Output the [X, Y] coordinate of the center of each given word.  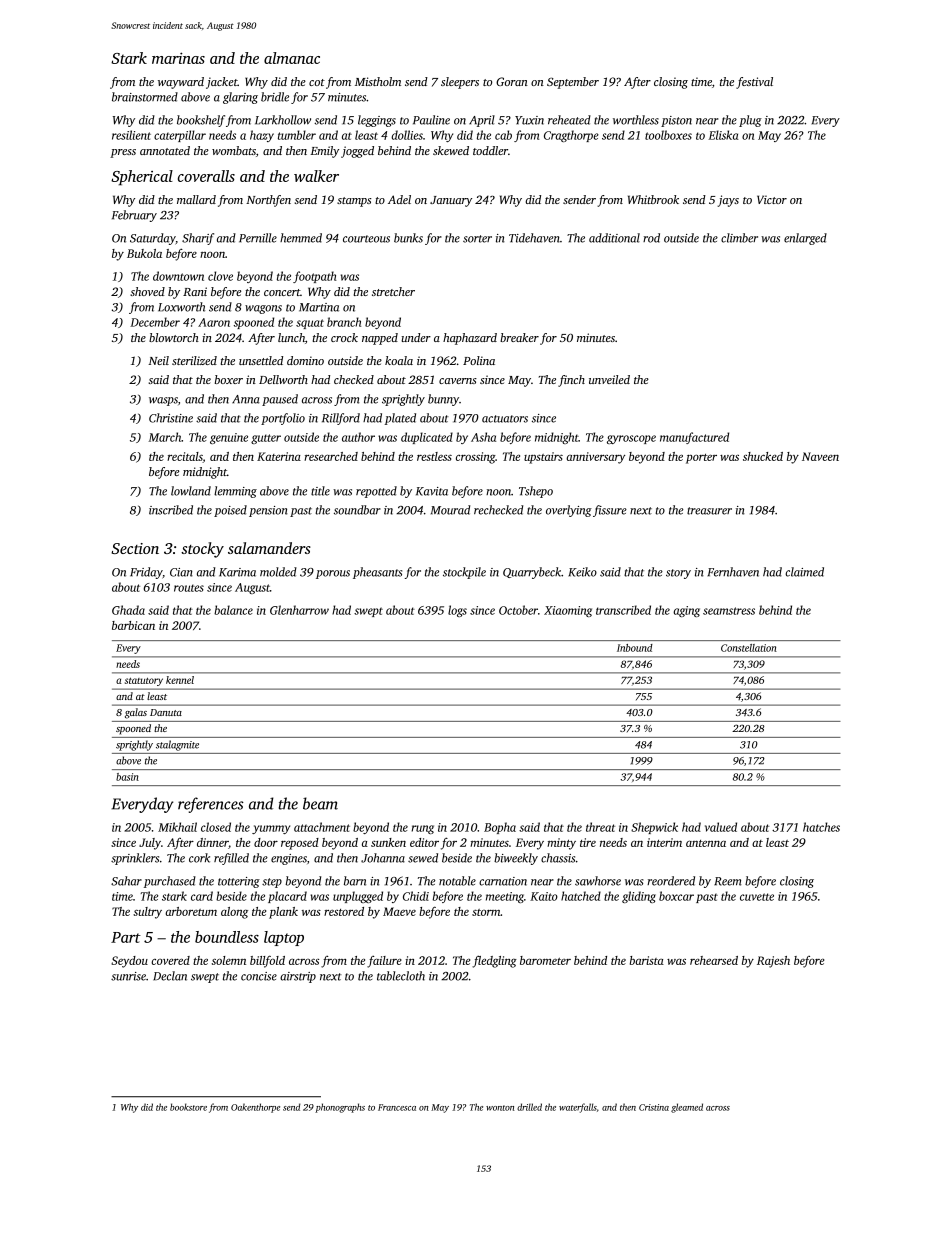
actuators [505, 419]
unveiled [609, 379]
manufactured [694, 438]
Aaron [214, 322]
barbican [133, 625]
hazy [262, 136]
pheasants [377, 573]
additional [614, 238]
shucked [763, 456]
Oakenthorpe [255, 1108]
